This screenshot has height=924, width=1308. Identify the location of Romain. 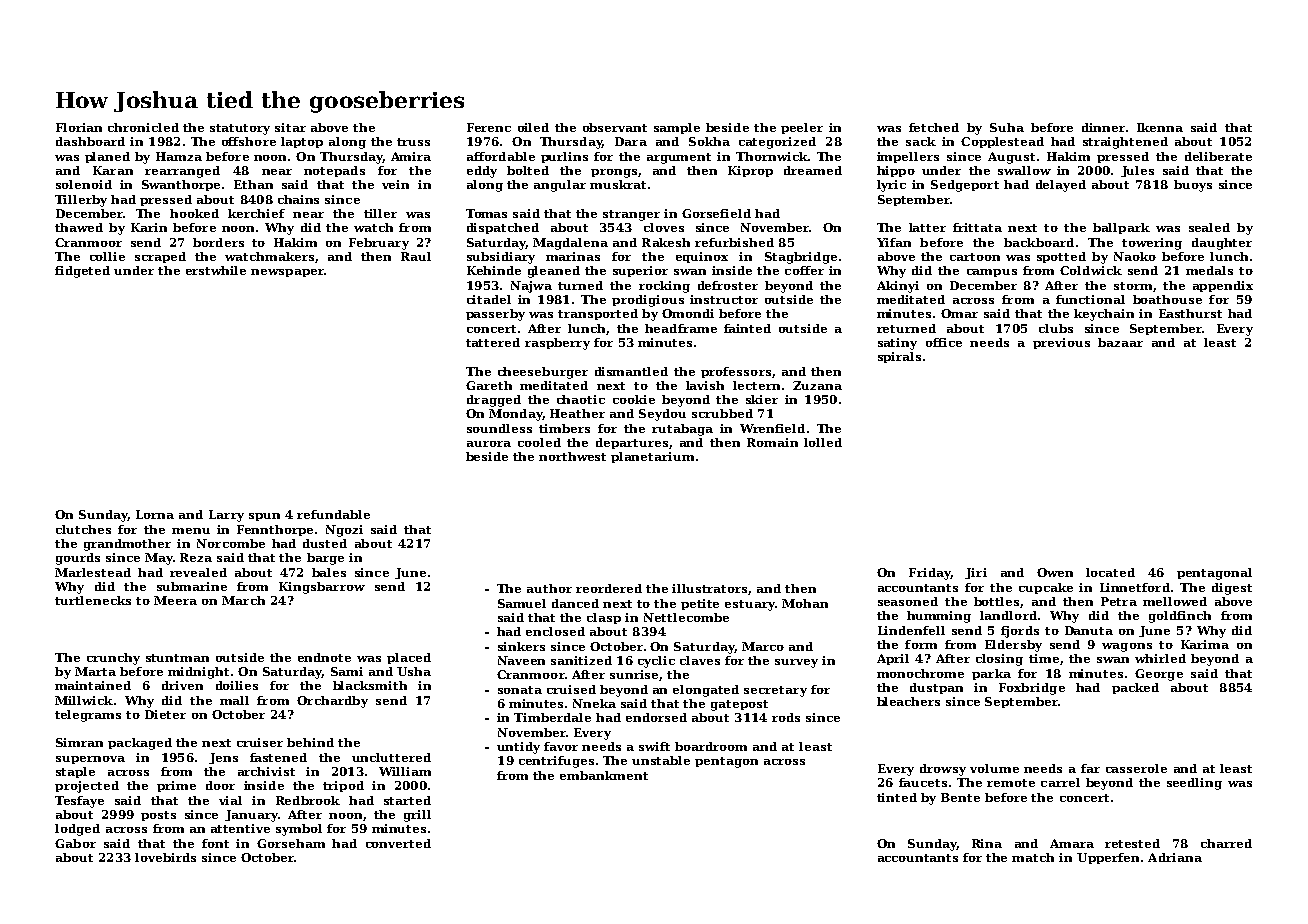
(772, 442).
